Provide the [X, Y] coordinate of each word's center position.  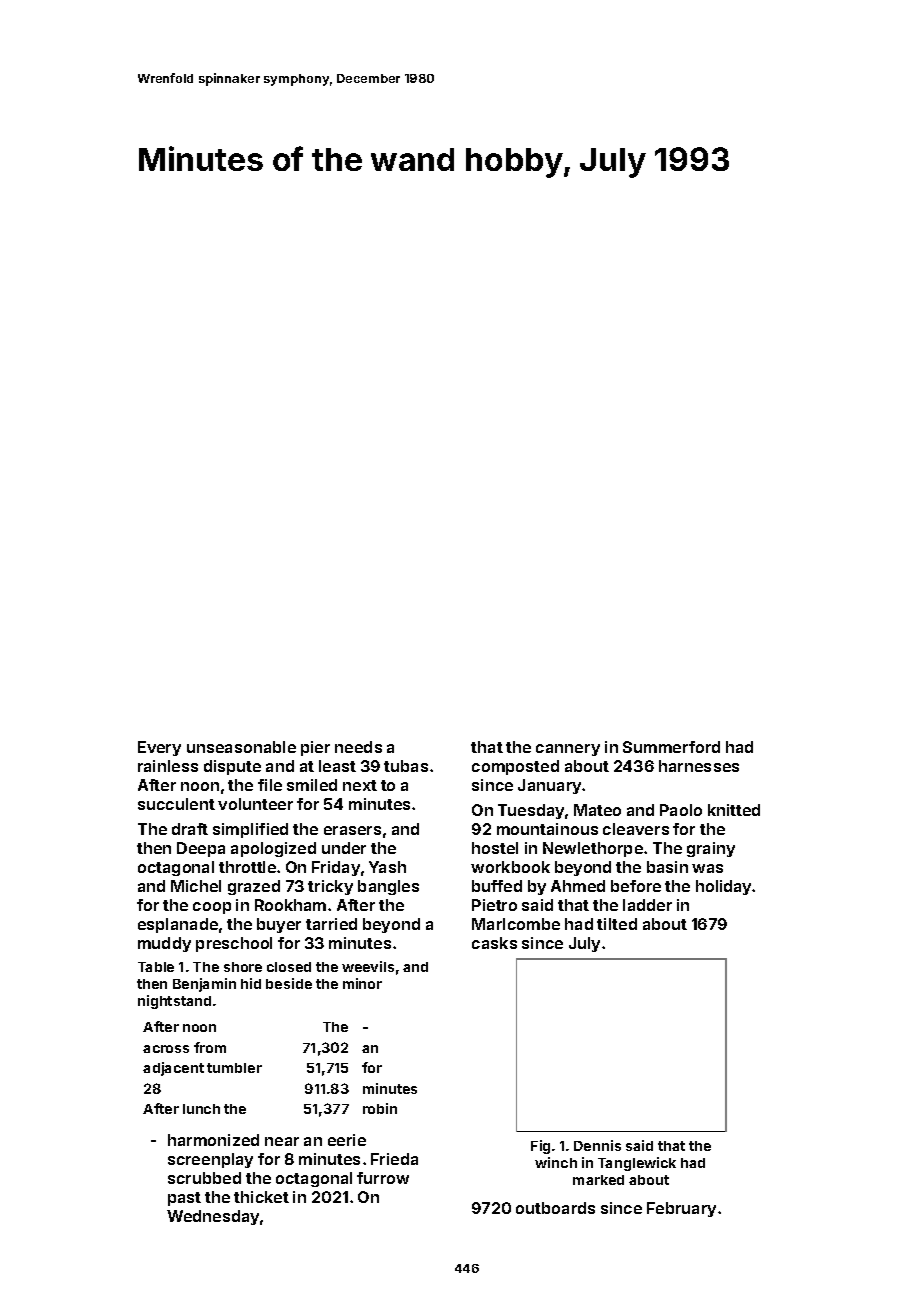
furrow [383, 1178]
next [360, 785]
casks [494, 943]
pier [315, 748]
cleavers [636, 829]
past [184, 1199]
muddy [164, 944]
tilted [617, 924]
